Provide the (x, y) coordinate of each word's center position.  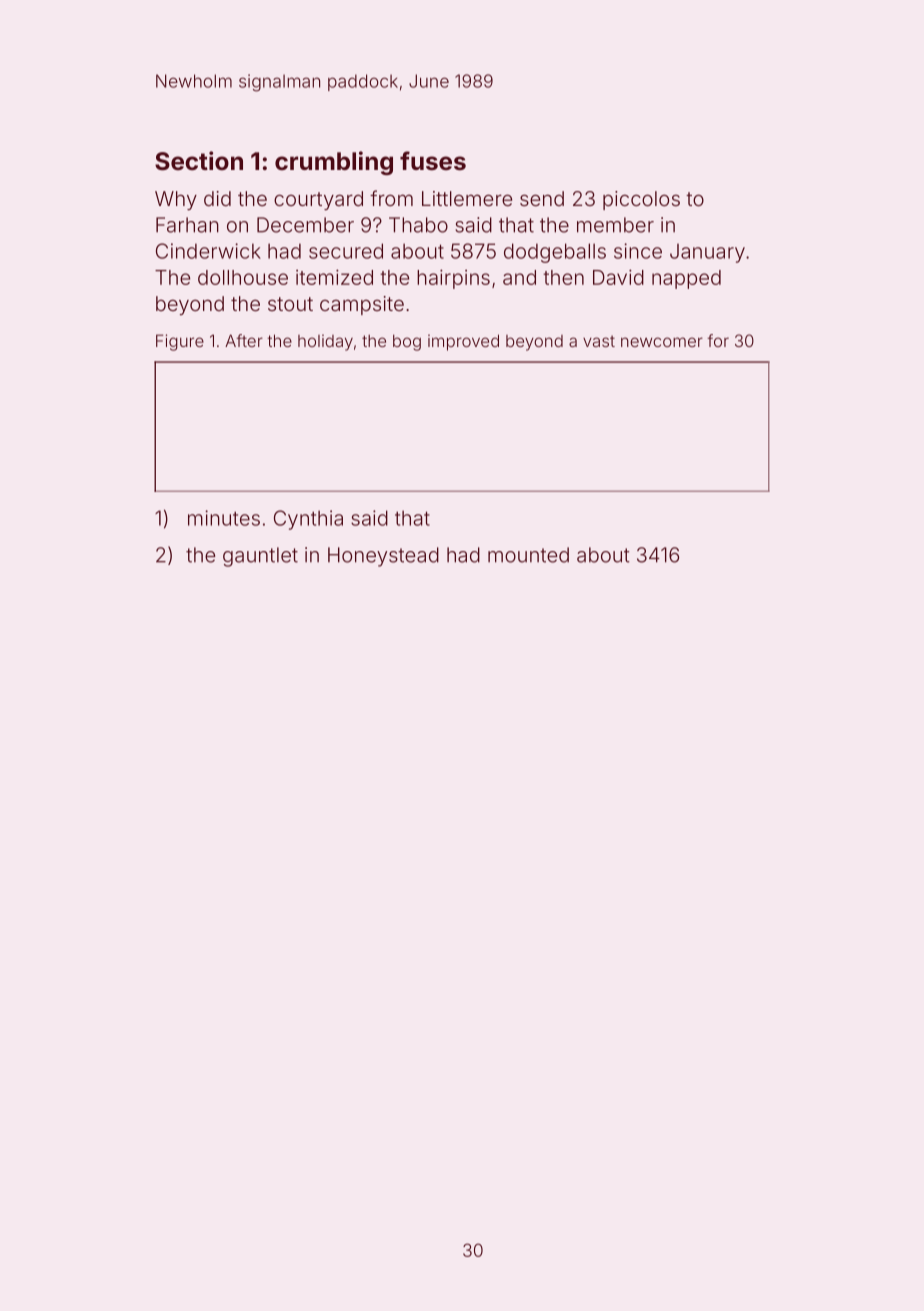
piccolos (641, 200)
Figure (180, 342)
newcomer (662, 342)
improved (463, 342)
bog (407, 342)
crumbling (334, 163)
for (718, 340)
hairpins (453, 279)
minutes (224, 518)
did (217, 198)
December (305, 225)
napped (686, 279)
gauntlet (260, 557)
